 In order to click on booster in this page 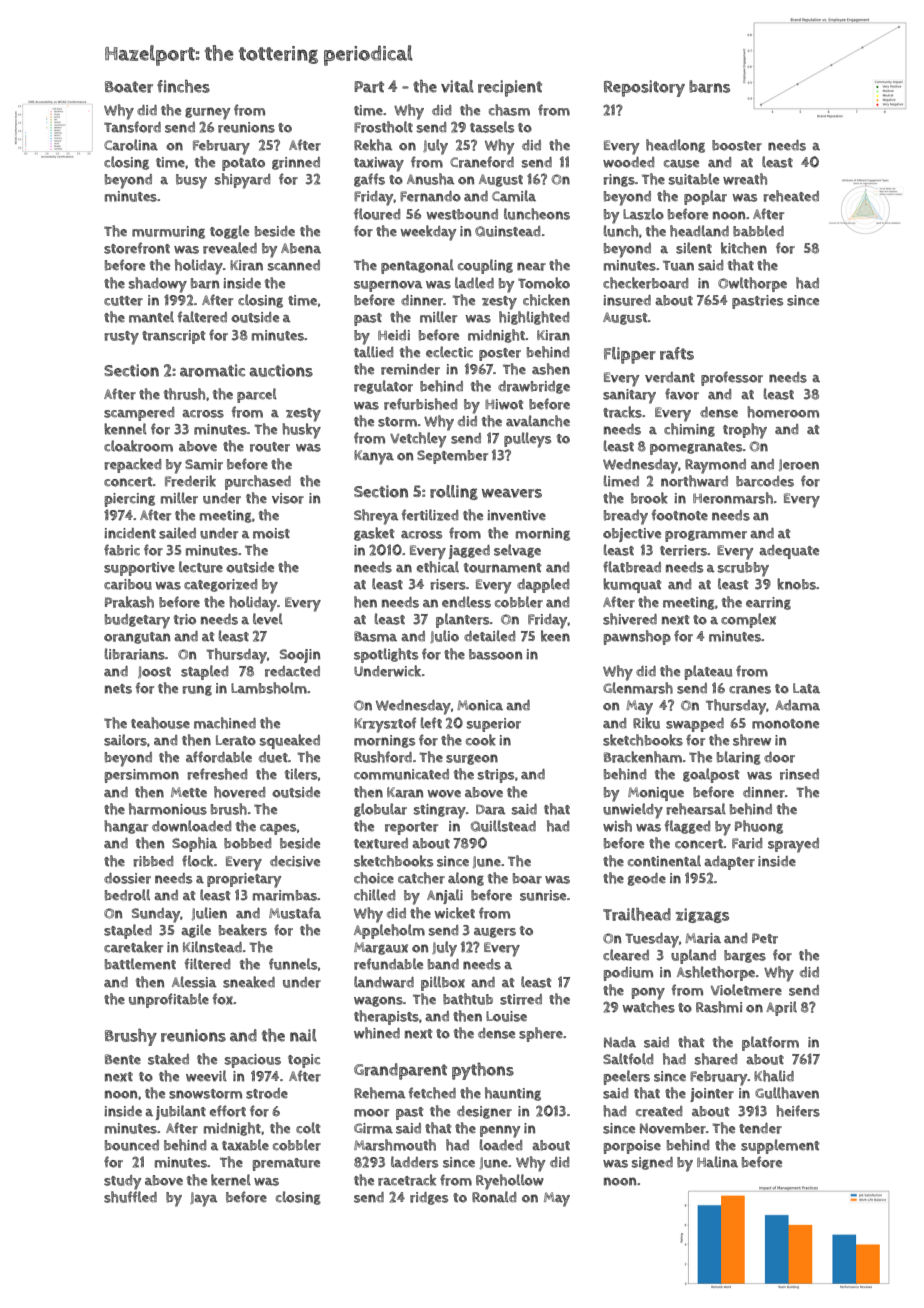, I will do `click(737, 145)`.
